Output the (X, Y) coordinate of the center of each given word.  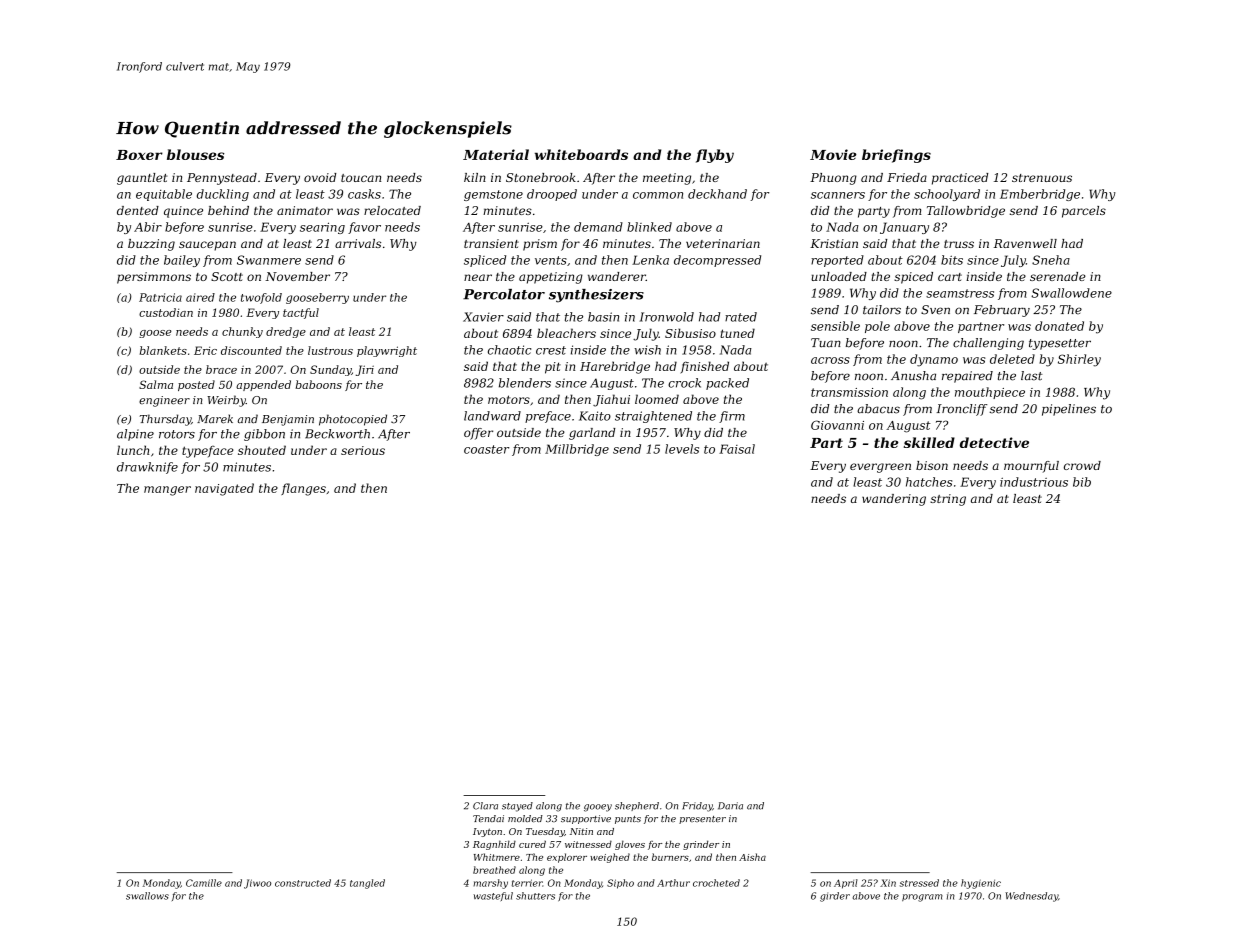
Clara (485, 806)
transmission (849, 392)
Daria (730, 806)
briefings (896, 156)
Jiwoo (257, 884)
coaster (486, 449)
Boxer (139, 155)
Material (496, 154)
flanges (303, 489)
